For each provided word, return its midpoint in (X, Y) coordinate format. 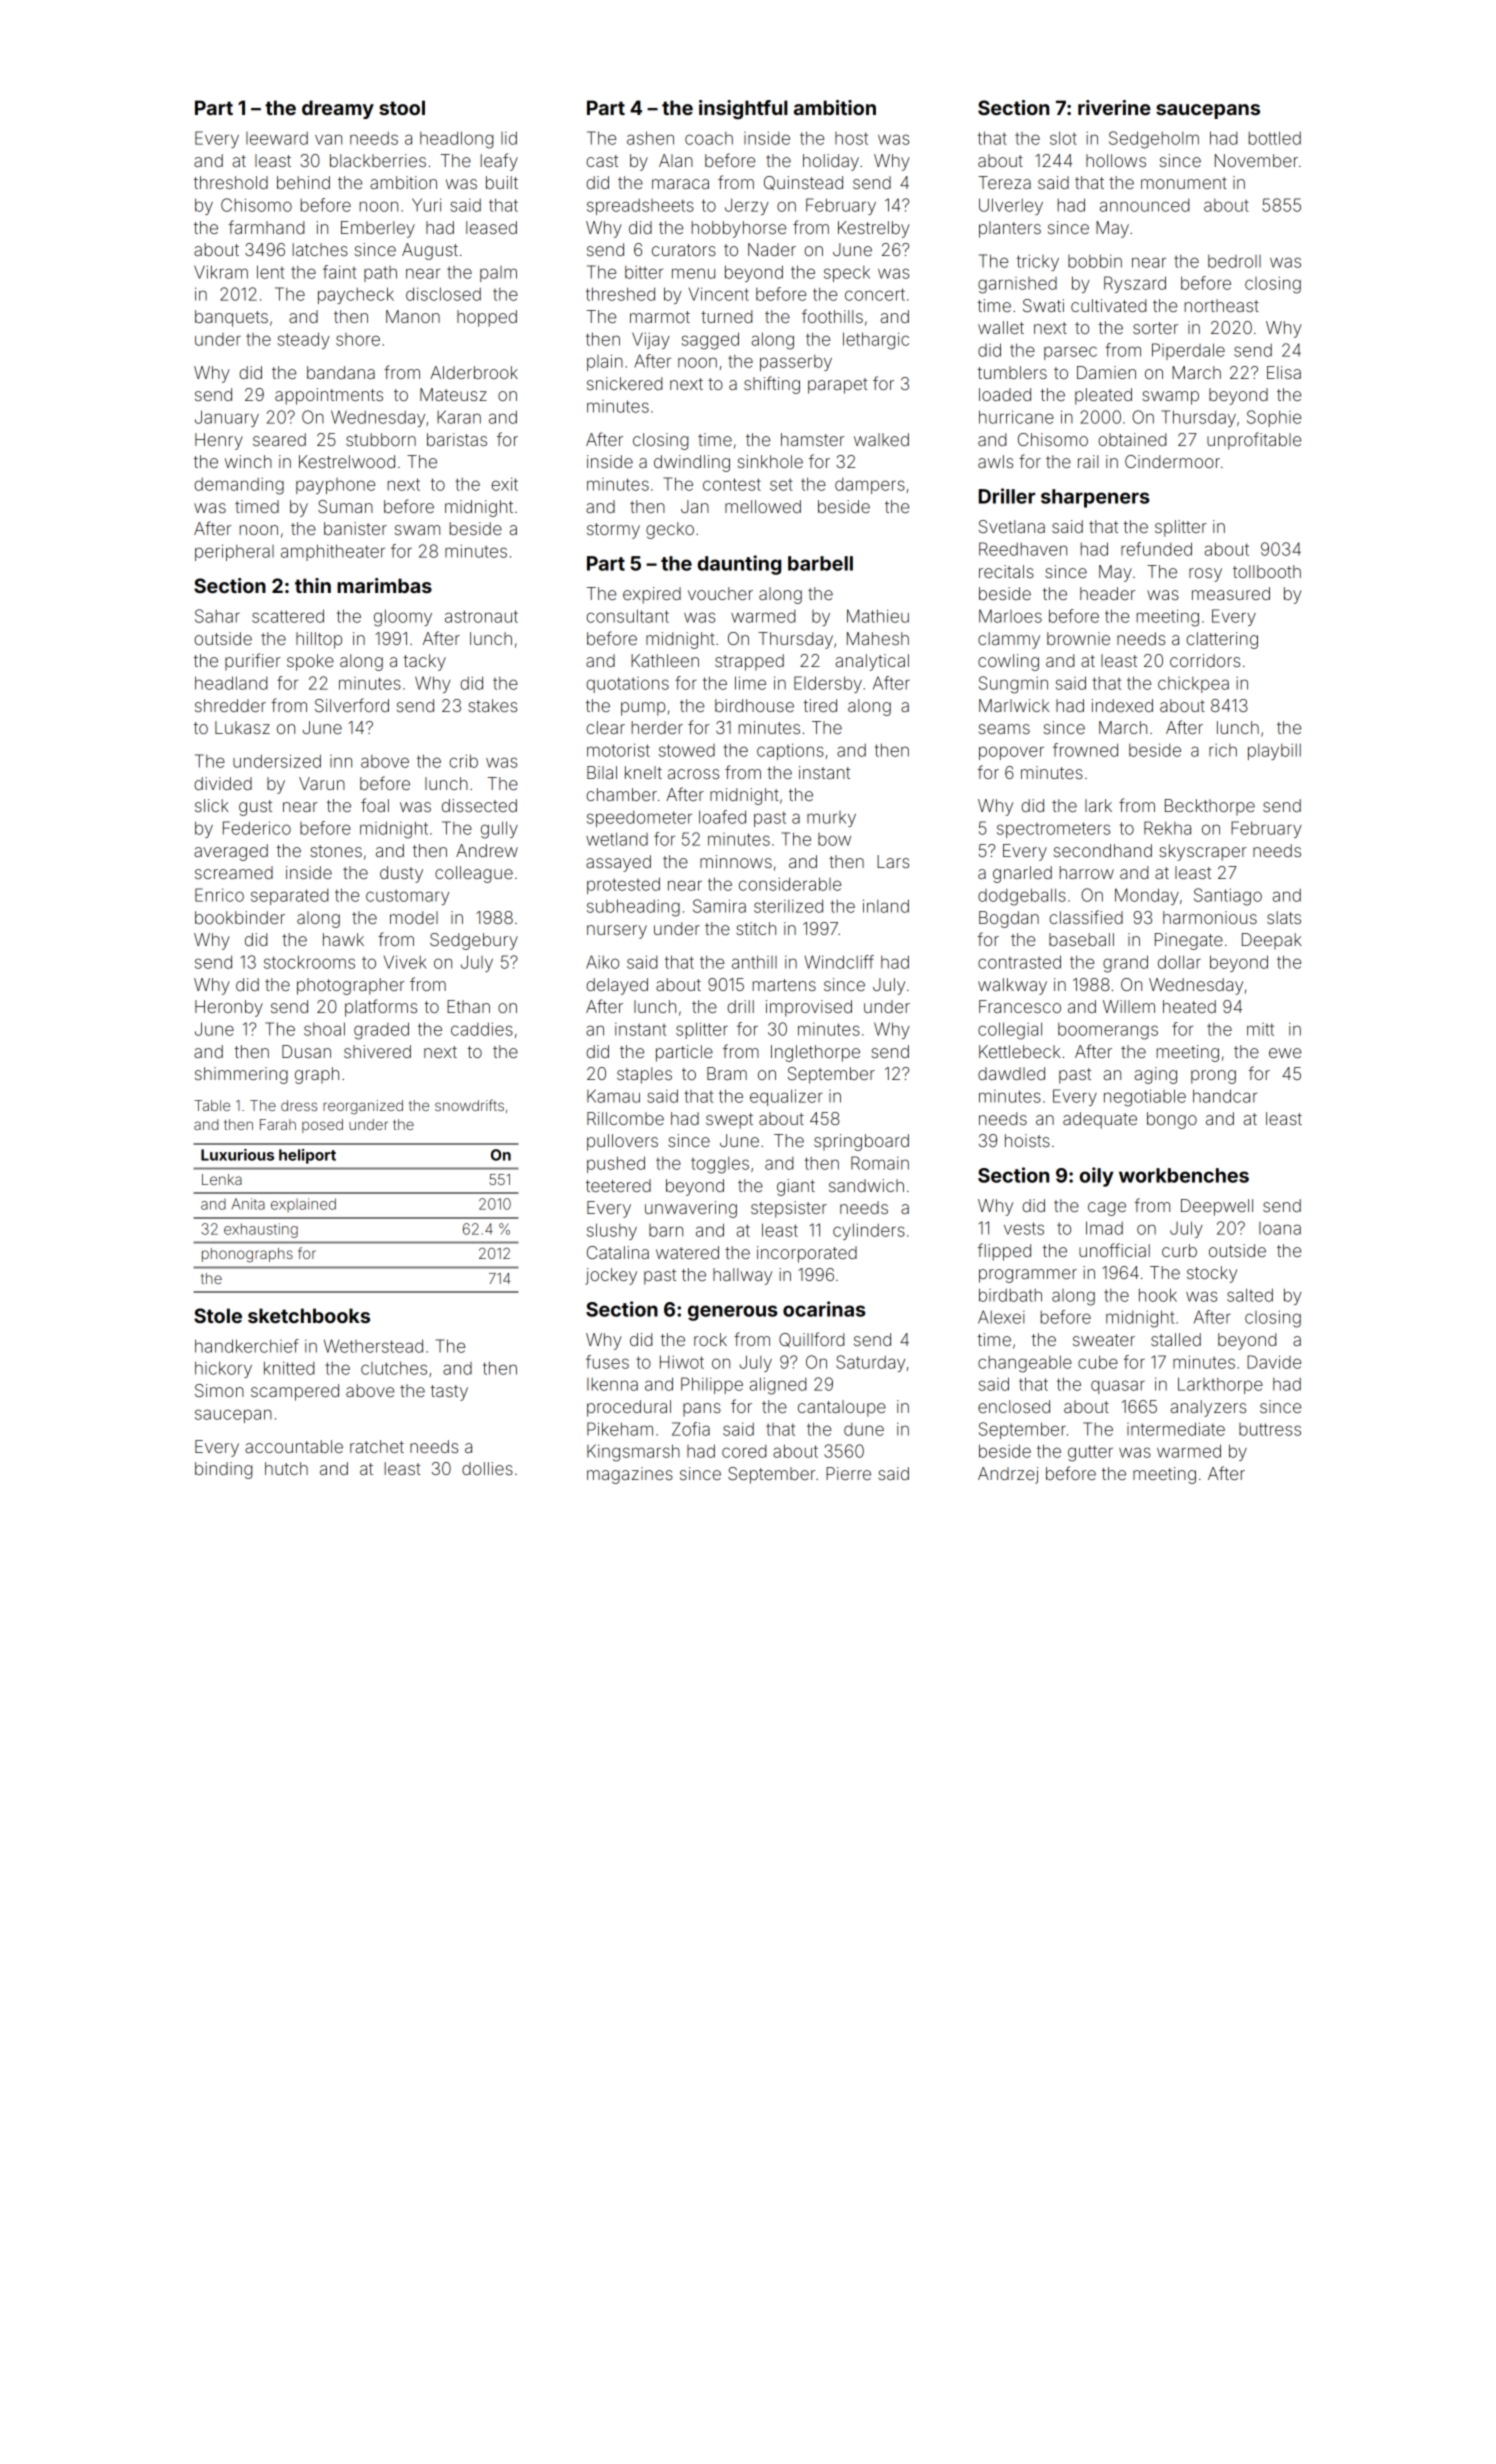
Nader (772, 249)
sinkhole (770, 461)
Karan (459, 417)
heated (1189, 1006)
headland (231, 683)
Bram (727, 1073)
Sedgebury (474, 941)
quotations (627, 685)
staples (644, 1075)
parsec (1070, 353)
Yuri (426, 205)
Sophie (1274, 418)
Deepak (1272, 941)
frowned (1085, 750)
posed (322, 1126)
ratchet (377, 1446)
